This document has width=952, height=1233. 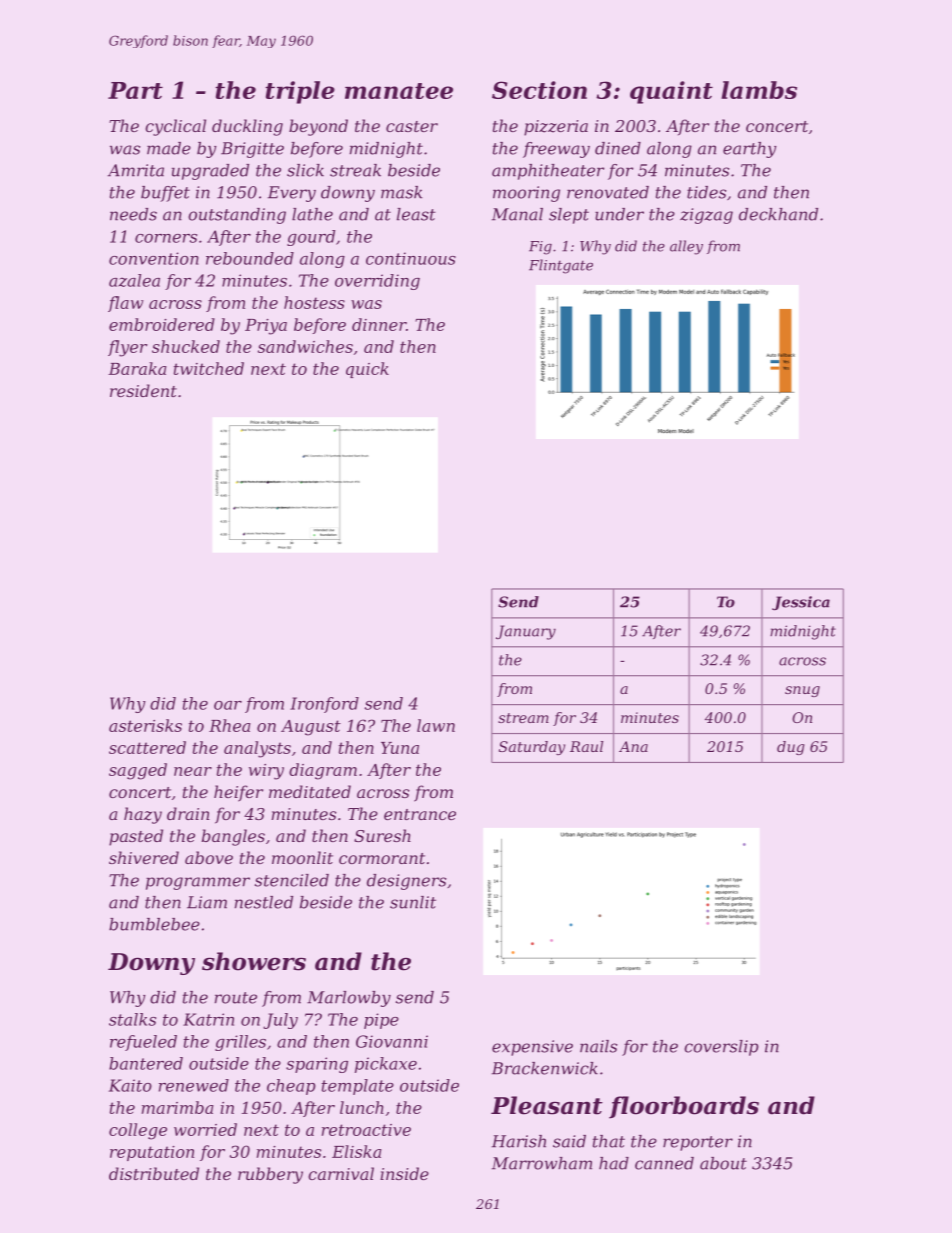 I want to click on lawn, so click(x=436, y=725).
